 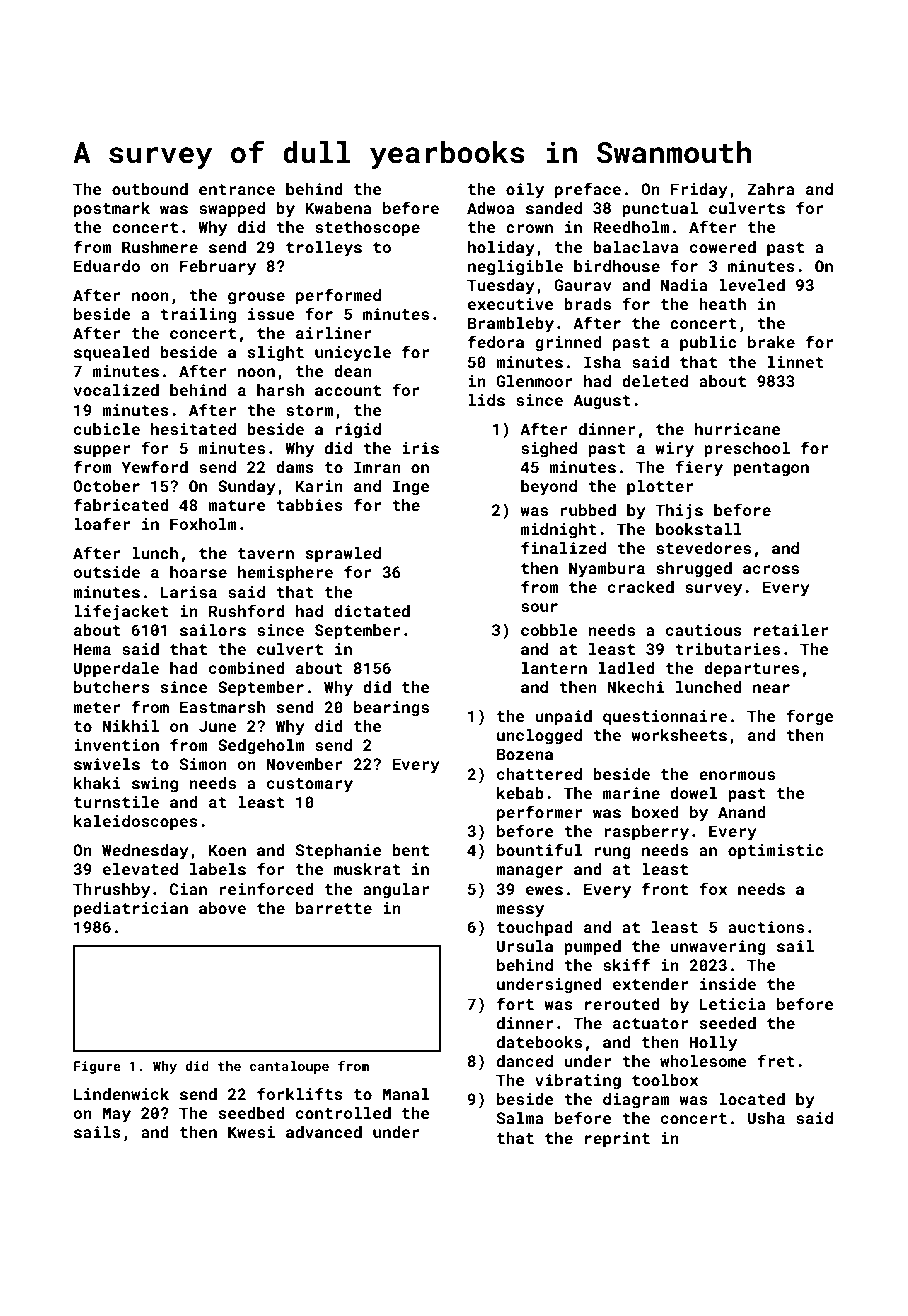 What do you see at coordinates (237, 189) in the image?
I see `entrance` at bounding box center [237, 189].
